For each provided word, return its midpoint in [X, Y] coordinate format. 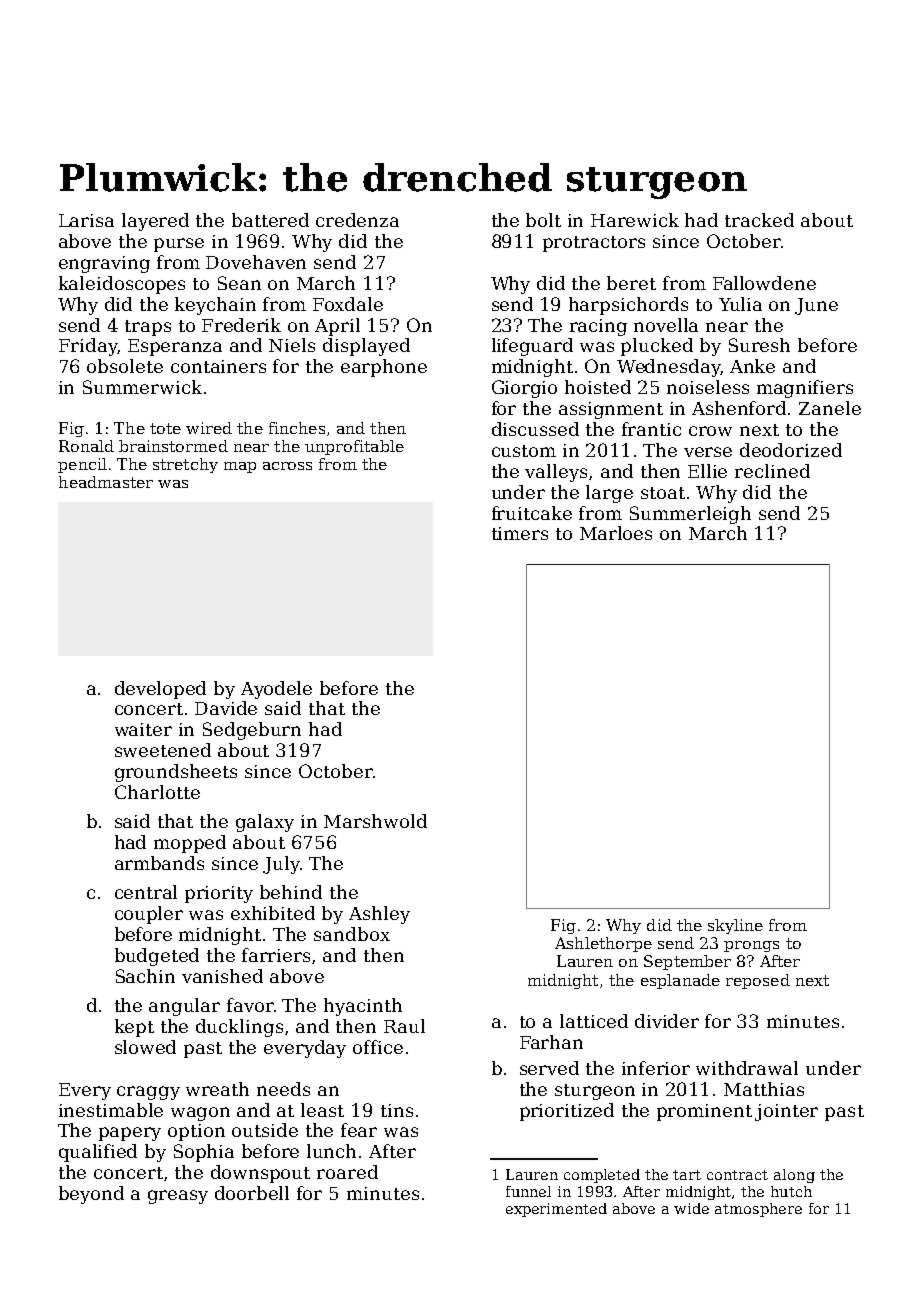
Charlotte [157, 792]
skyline [735, 926]
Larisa [86, 220]
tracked [759, 220]
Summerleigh [690, 515]
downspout [260, 1174]
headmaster [106, 482]
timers [520, 533]
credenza [357, 220]
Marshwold [375, 821]
